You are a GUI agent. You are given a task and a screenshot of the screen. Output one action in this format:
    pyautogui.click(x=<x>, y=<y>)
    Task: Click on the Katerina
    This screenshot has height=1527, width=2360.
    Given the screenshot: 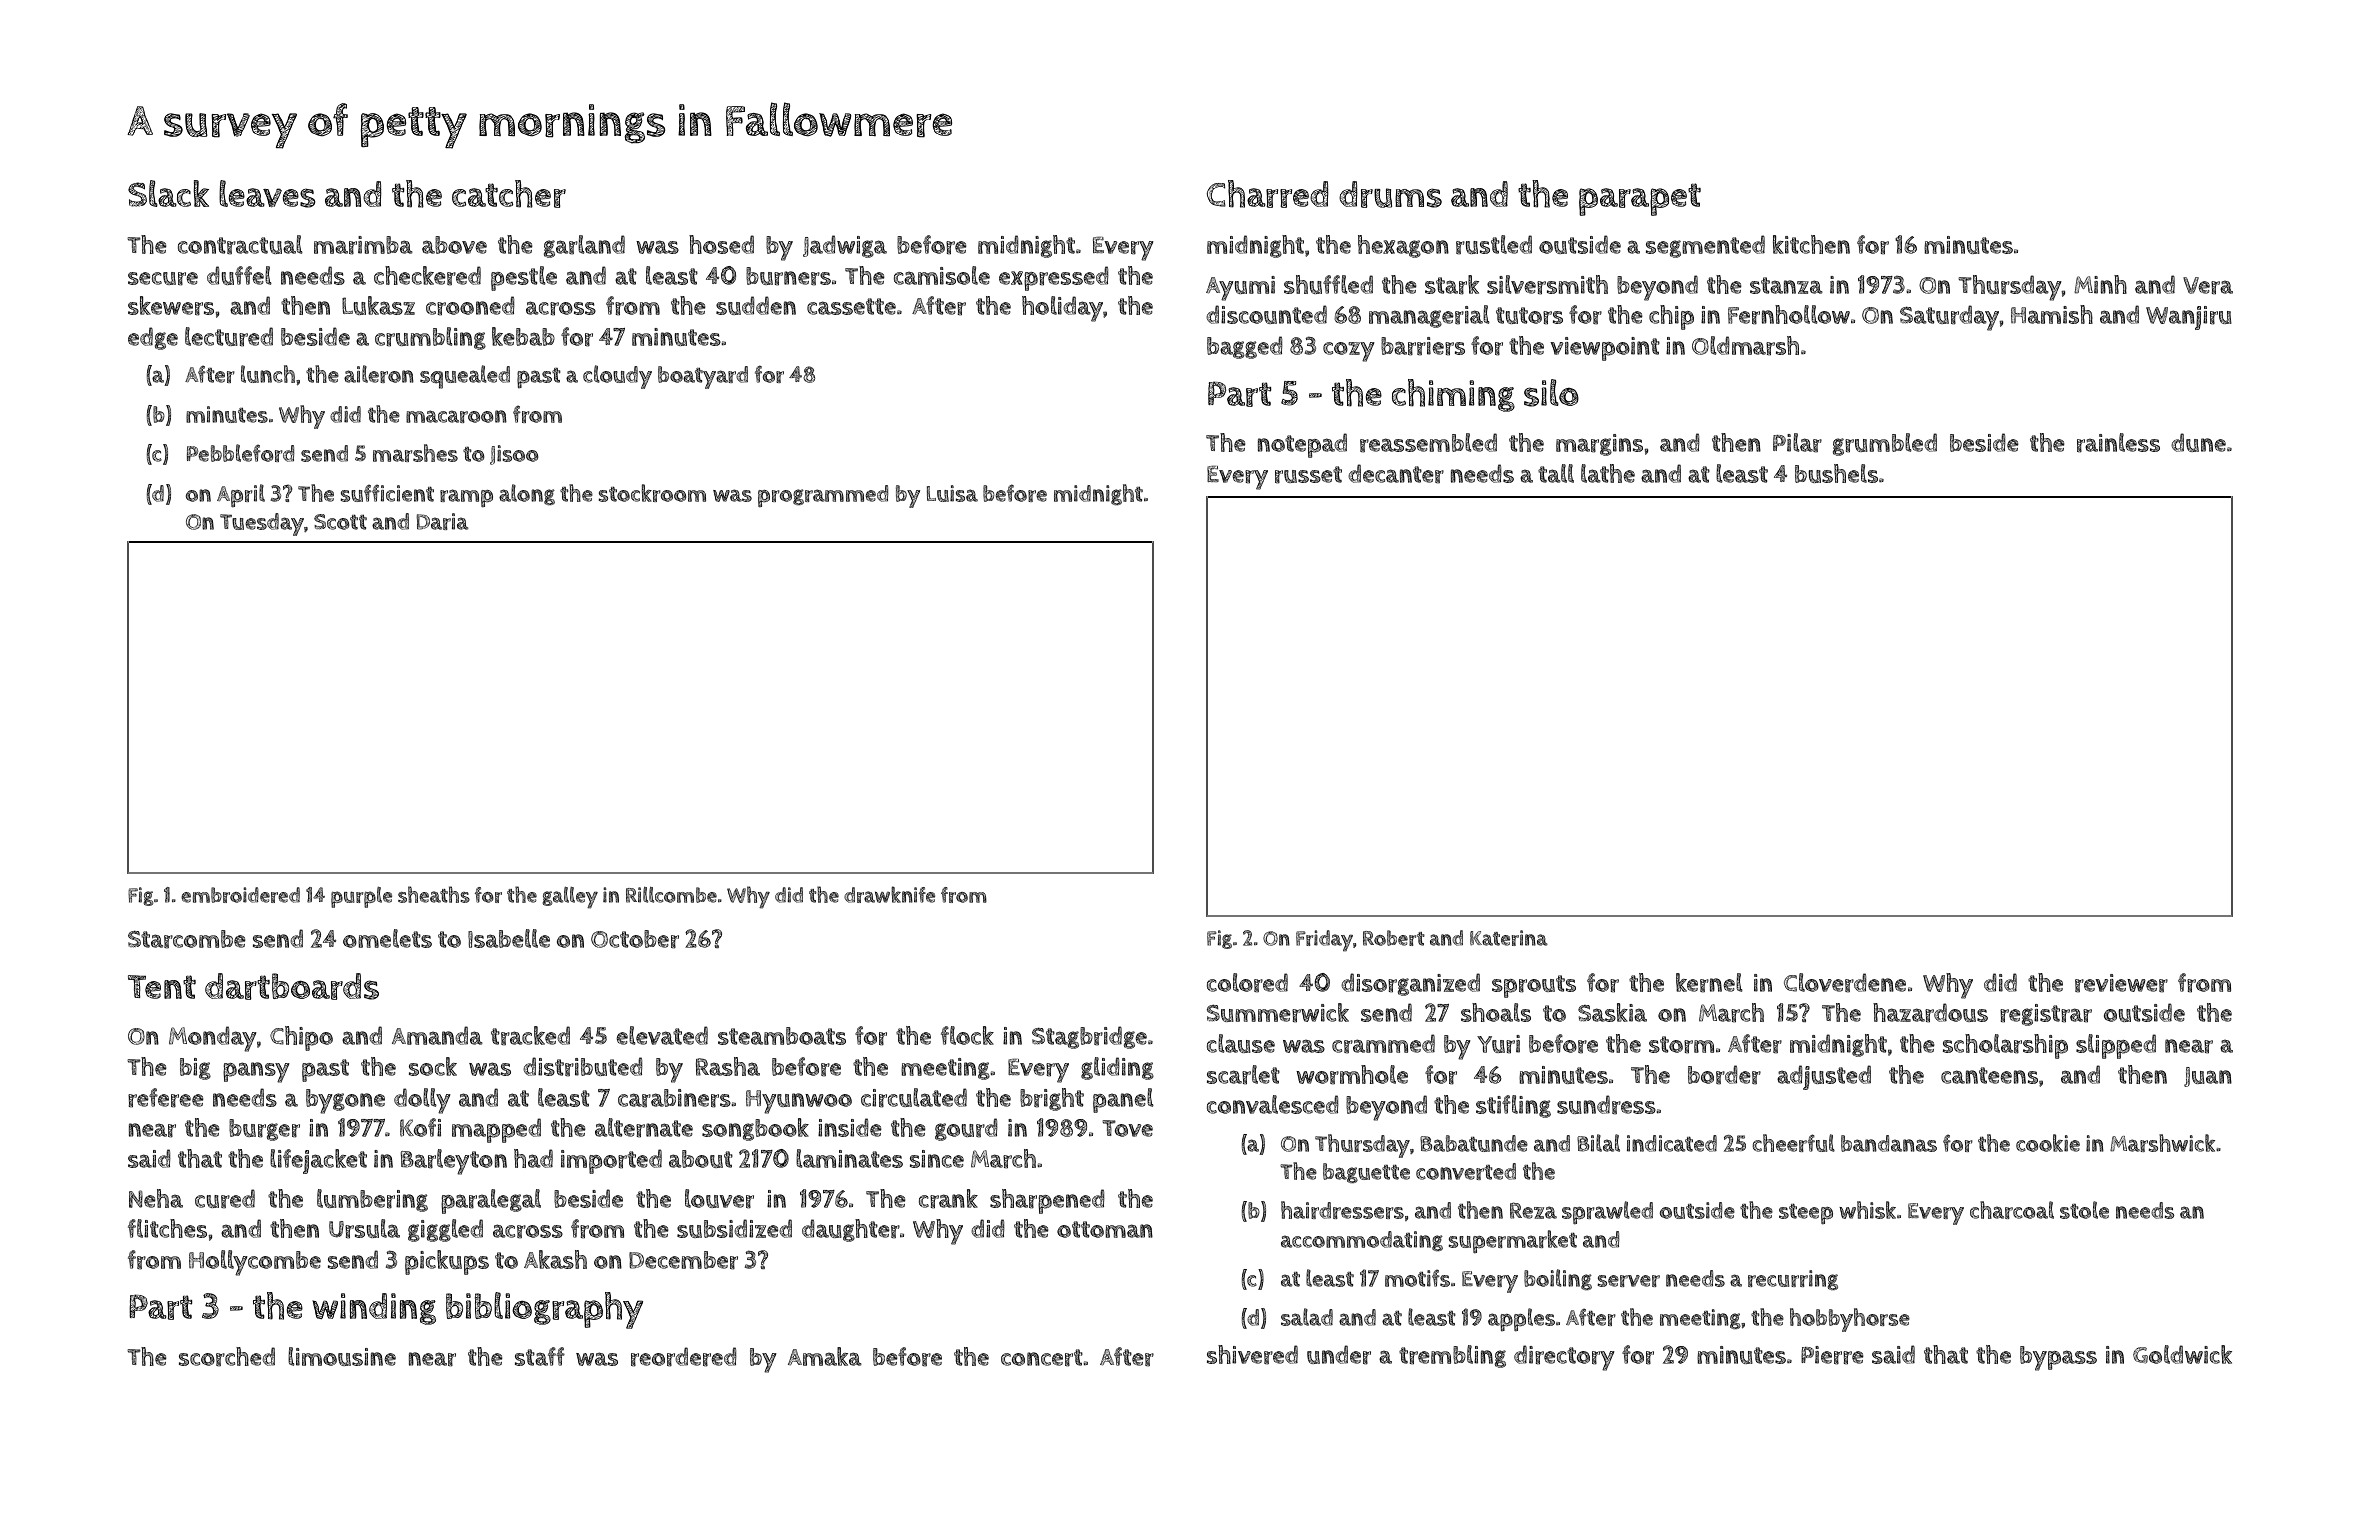 What is the action you would take?
    pyautogui.click(x=1509, y=938)
